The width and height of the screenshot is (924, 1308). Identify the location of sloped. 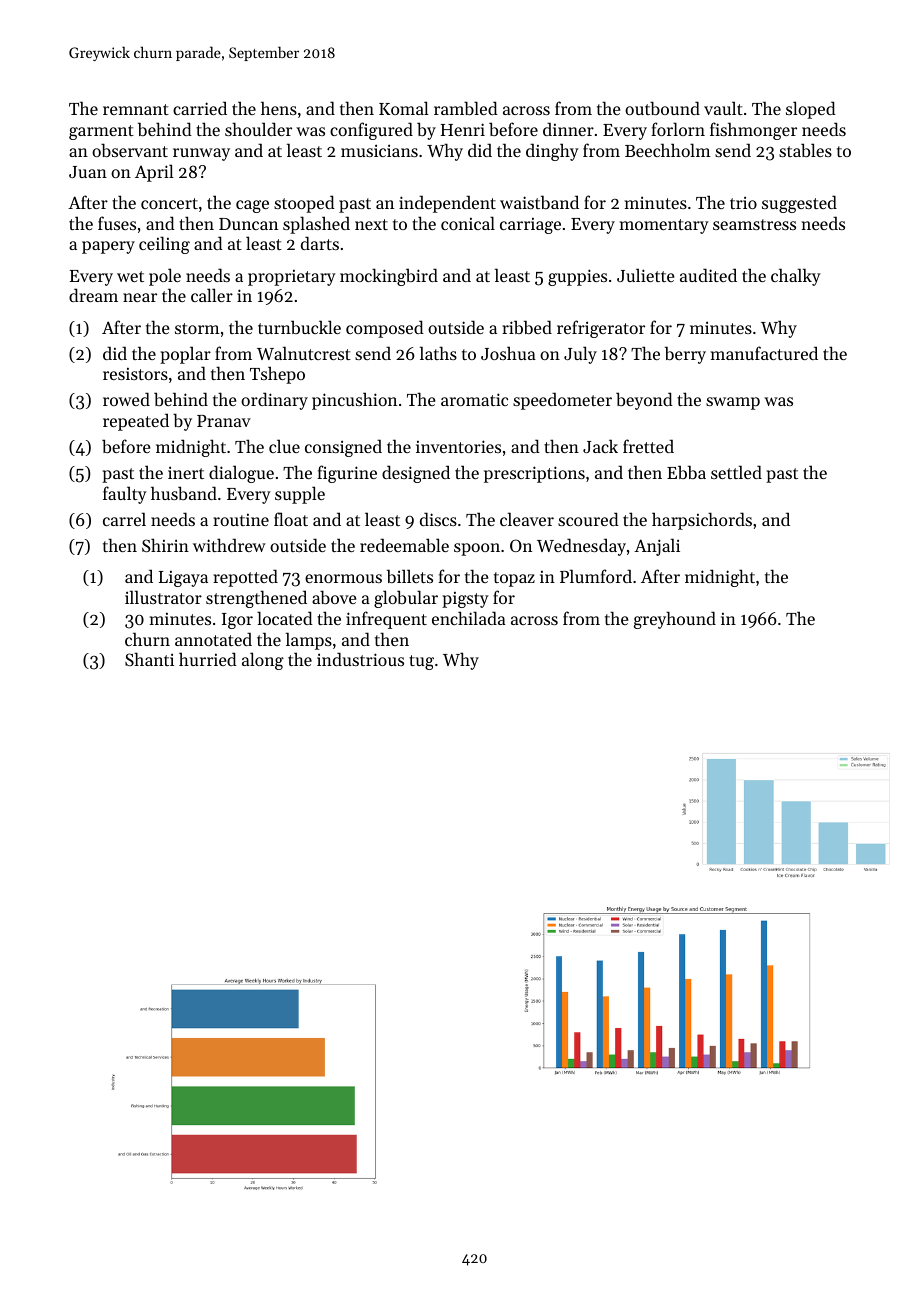
(811, 110).
